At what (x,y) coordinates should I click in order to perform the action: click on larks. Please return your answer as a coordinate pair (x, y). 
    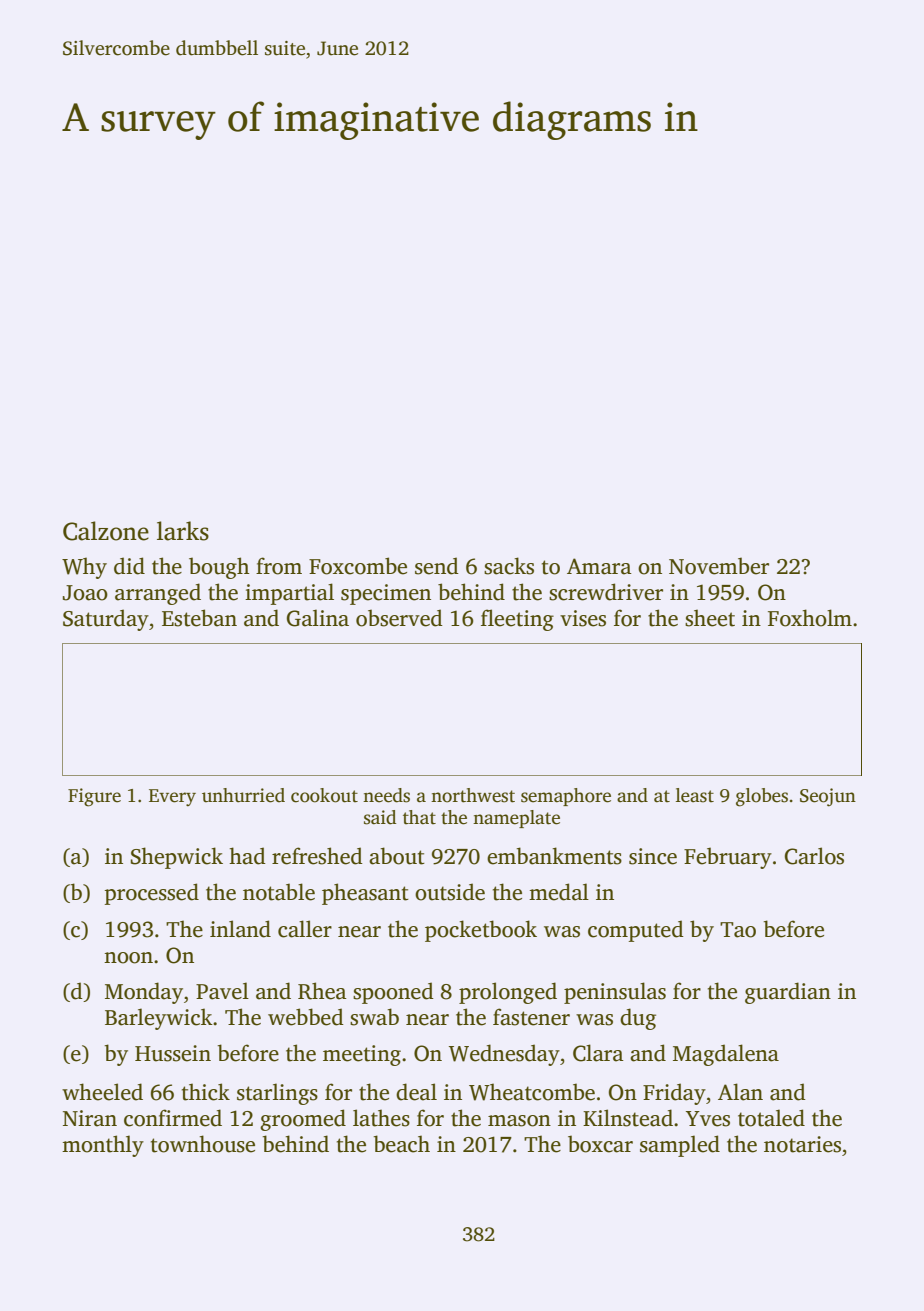
    Looking at the image, I should click on (183, 531).
